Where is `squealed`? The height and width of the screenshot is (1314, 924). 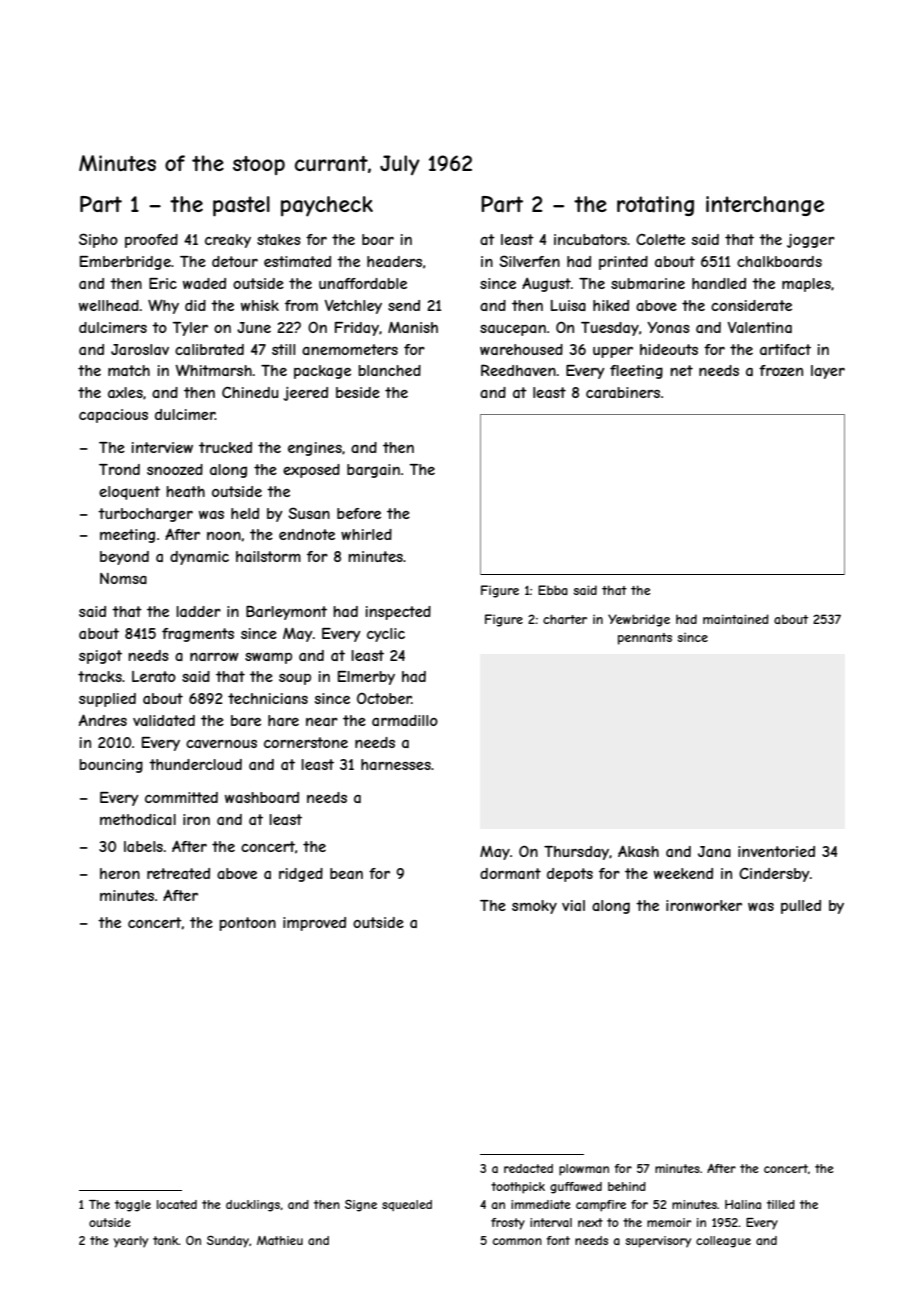
squealed is located at coordinates (407, 1205).
